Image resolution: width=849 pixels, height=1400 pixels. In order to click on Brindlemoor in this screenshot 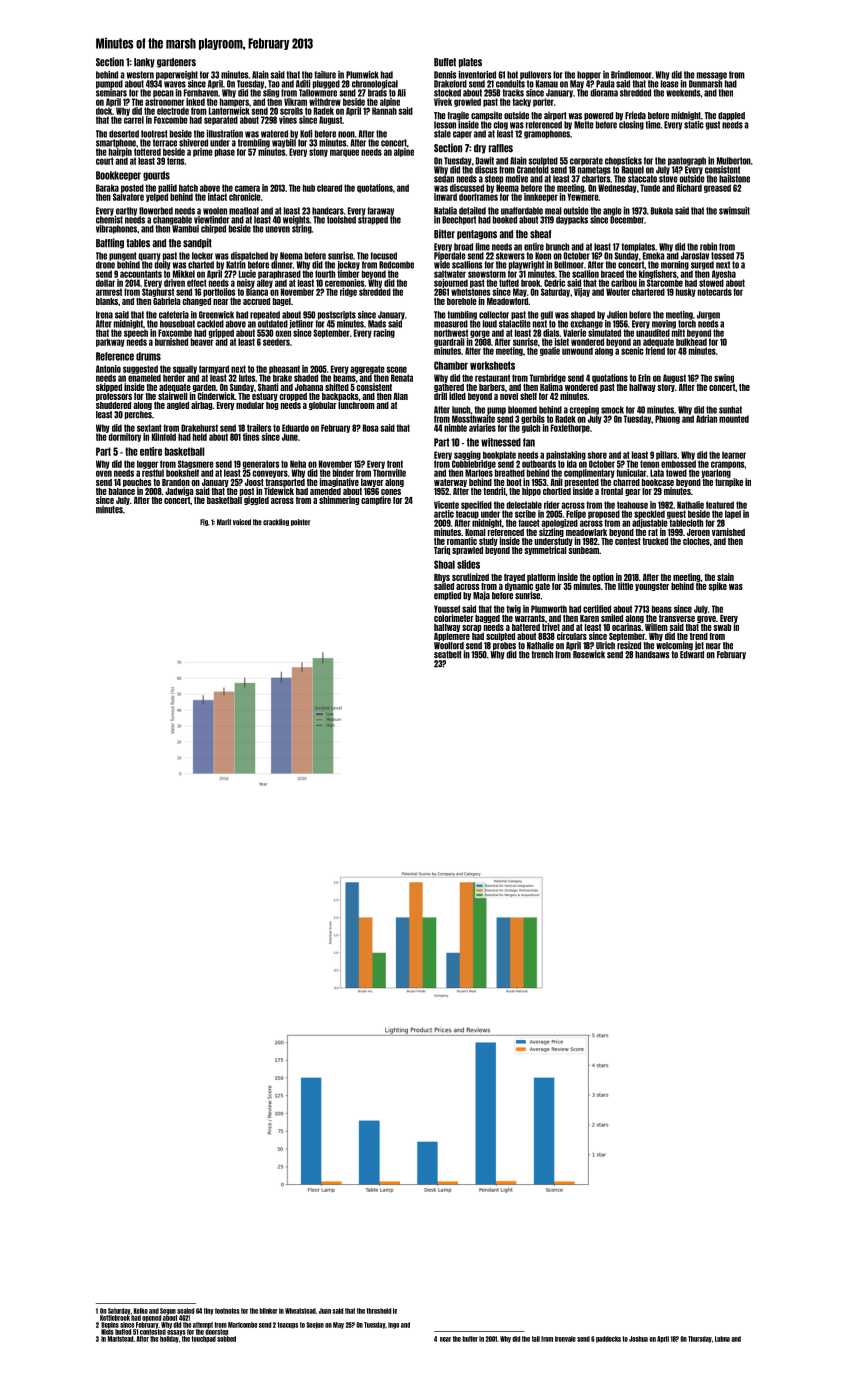, I will do `click(631, 75)`.
